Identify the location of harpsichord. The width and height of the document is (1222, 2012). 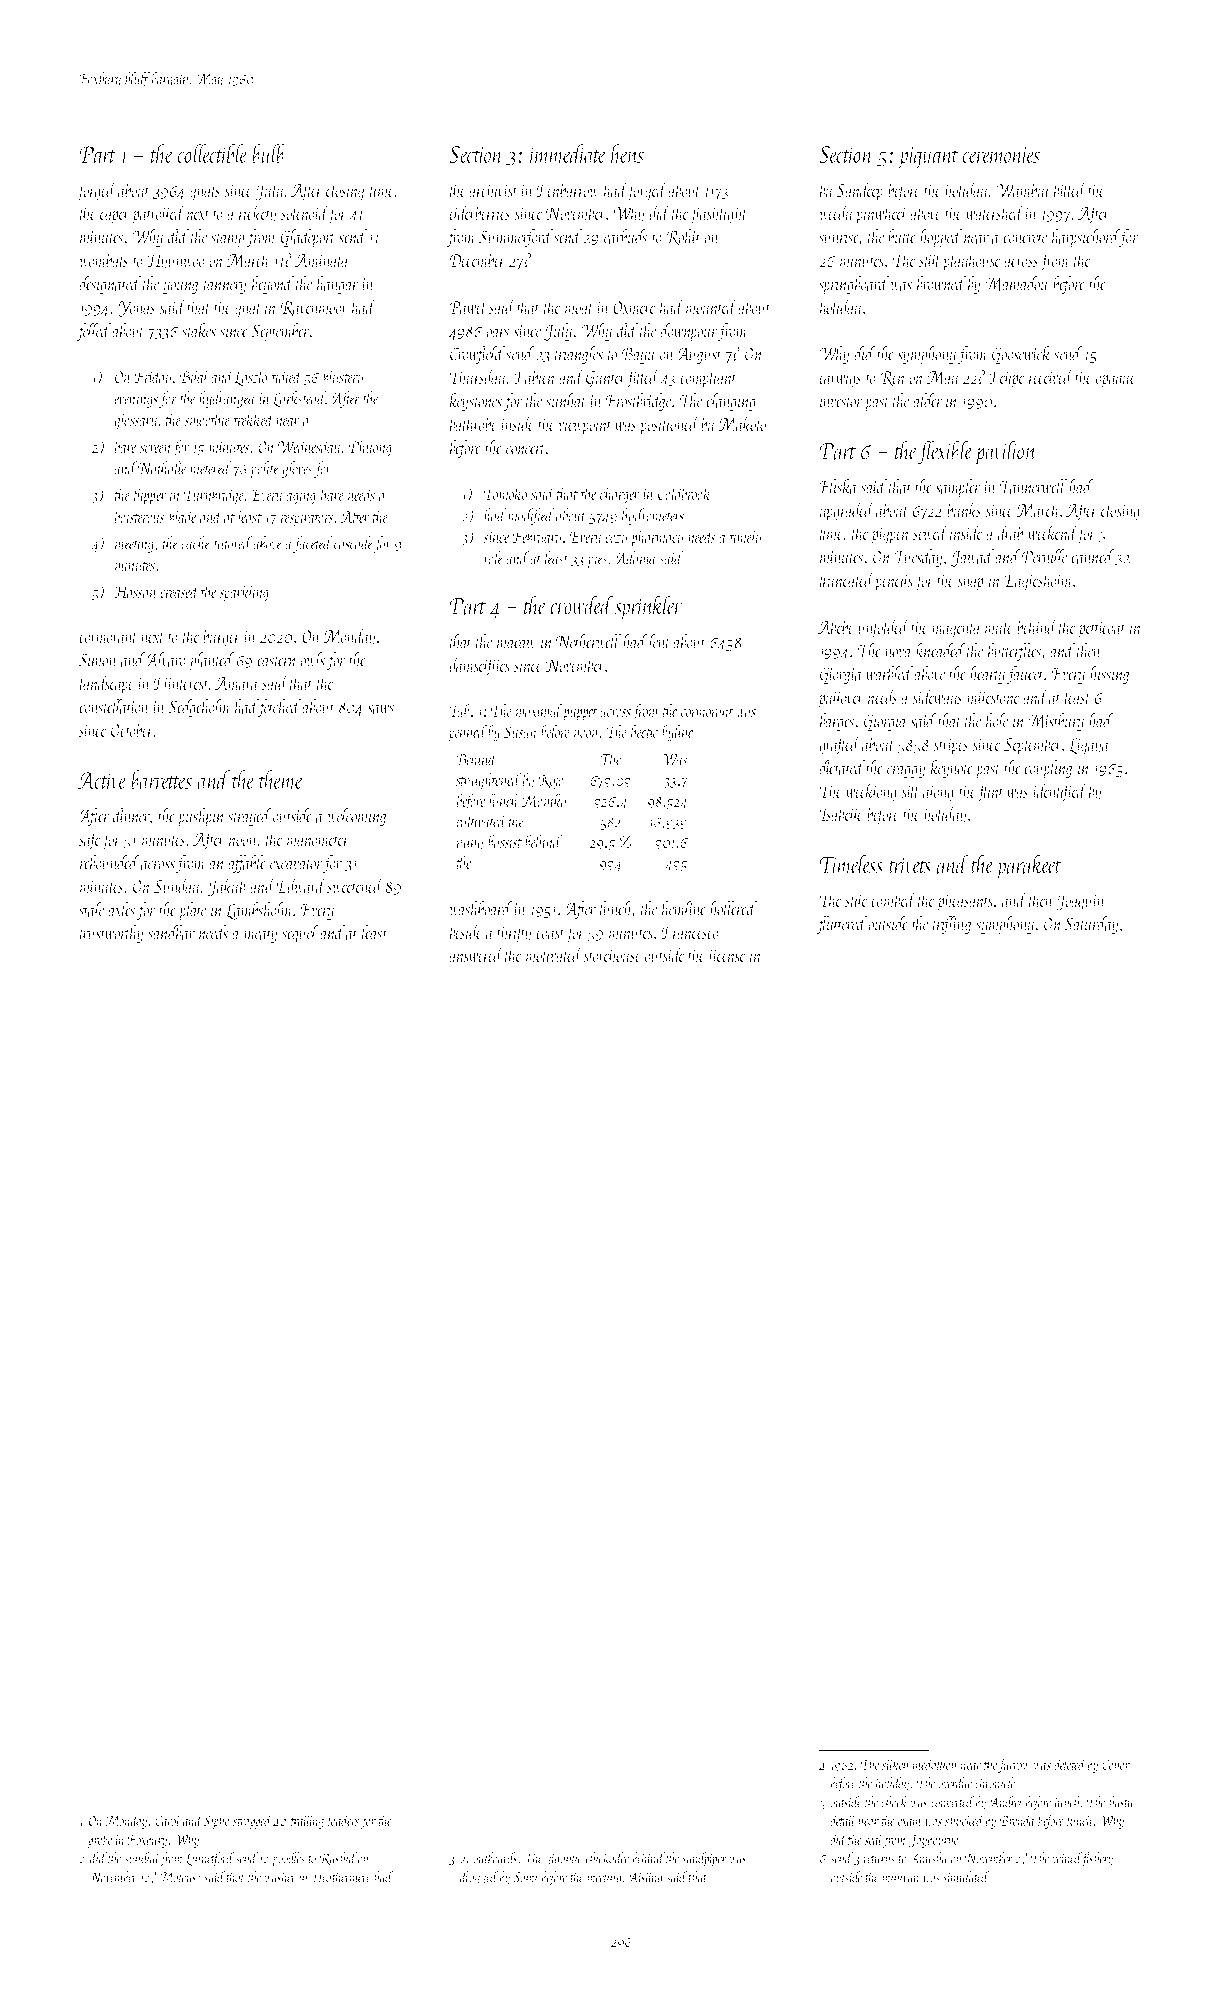
(1086, 238).
